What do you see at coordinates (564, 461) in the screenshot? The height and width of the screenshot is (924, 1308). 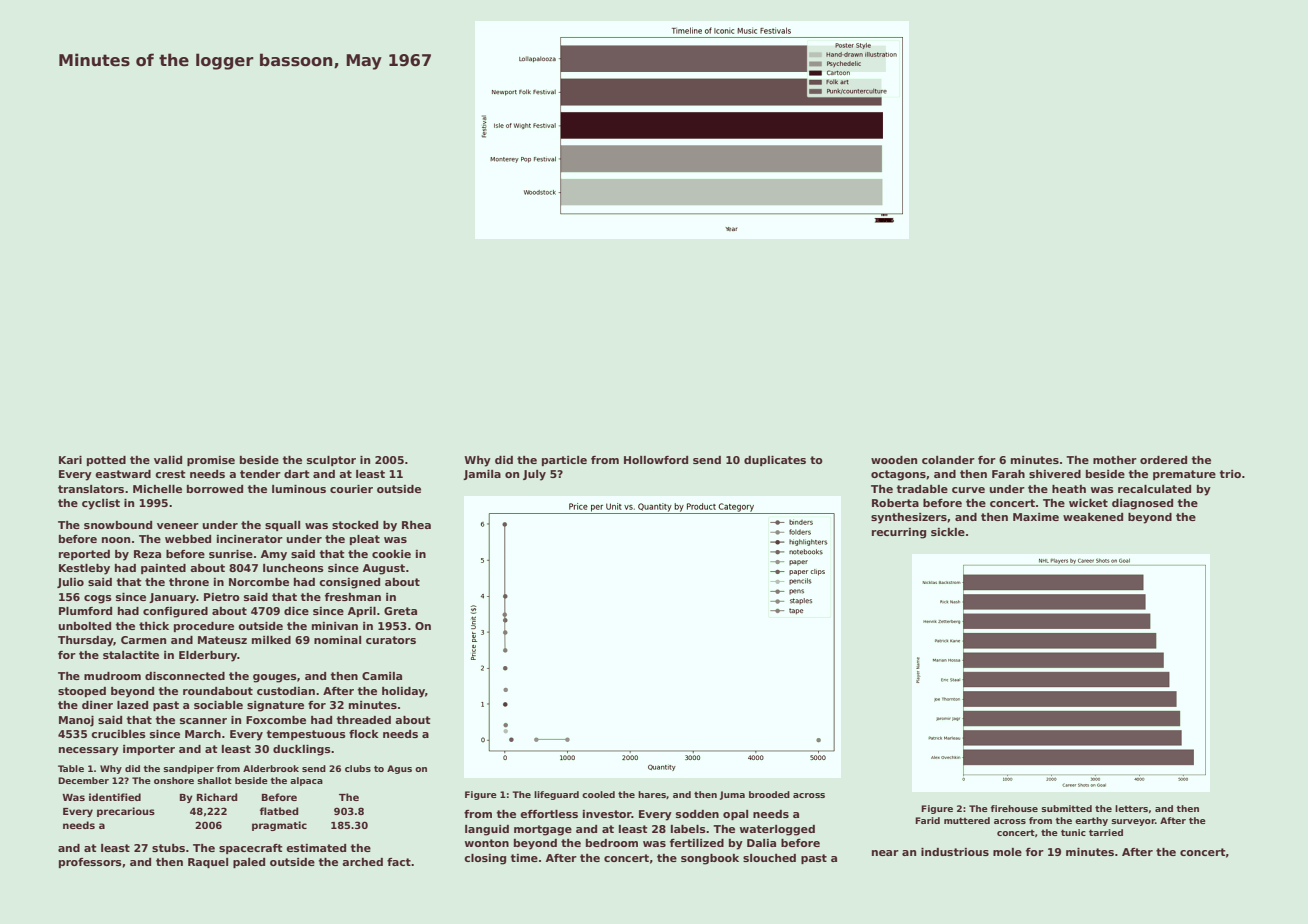 I see `particle` at bounding box center [564, 461].
